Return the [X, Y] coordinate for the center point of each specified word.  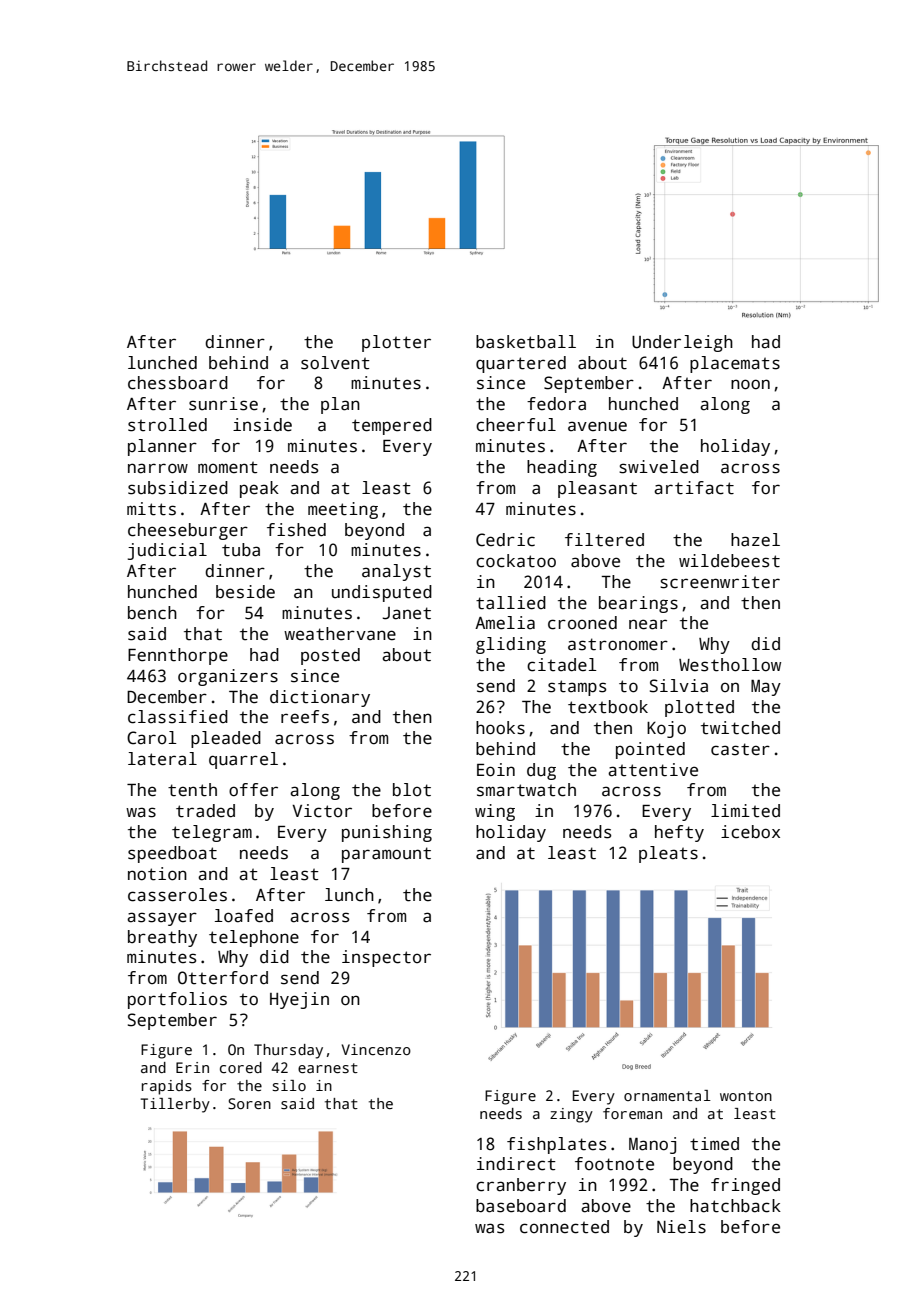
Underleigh [682, 343]
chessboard [178, 383]
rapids [167, 1087]
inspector [386, 958]
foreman [632, 1113]
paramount [386, 855]
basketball [526, 342]
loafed [244, 916]
